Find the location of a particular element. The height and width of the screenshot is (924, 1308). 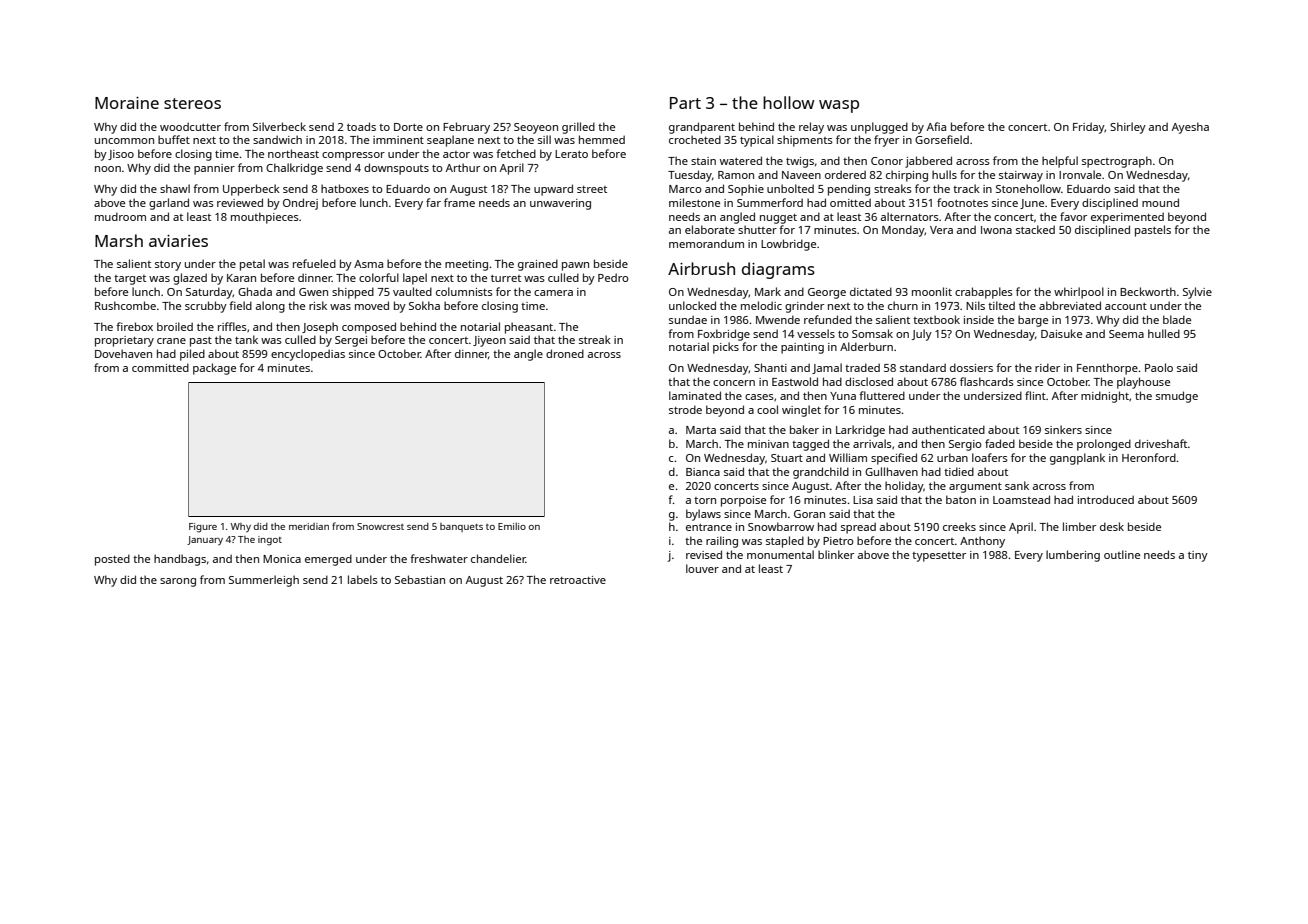

wasp is located at coordinates (839, 106).
